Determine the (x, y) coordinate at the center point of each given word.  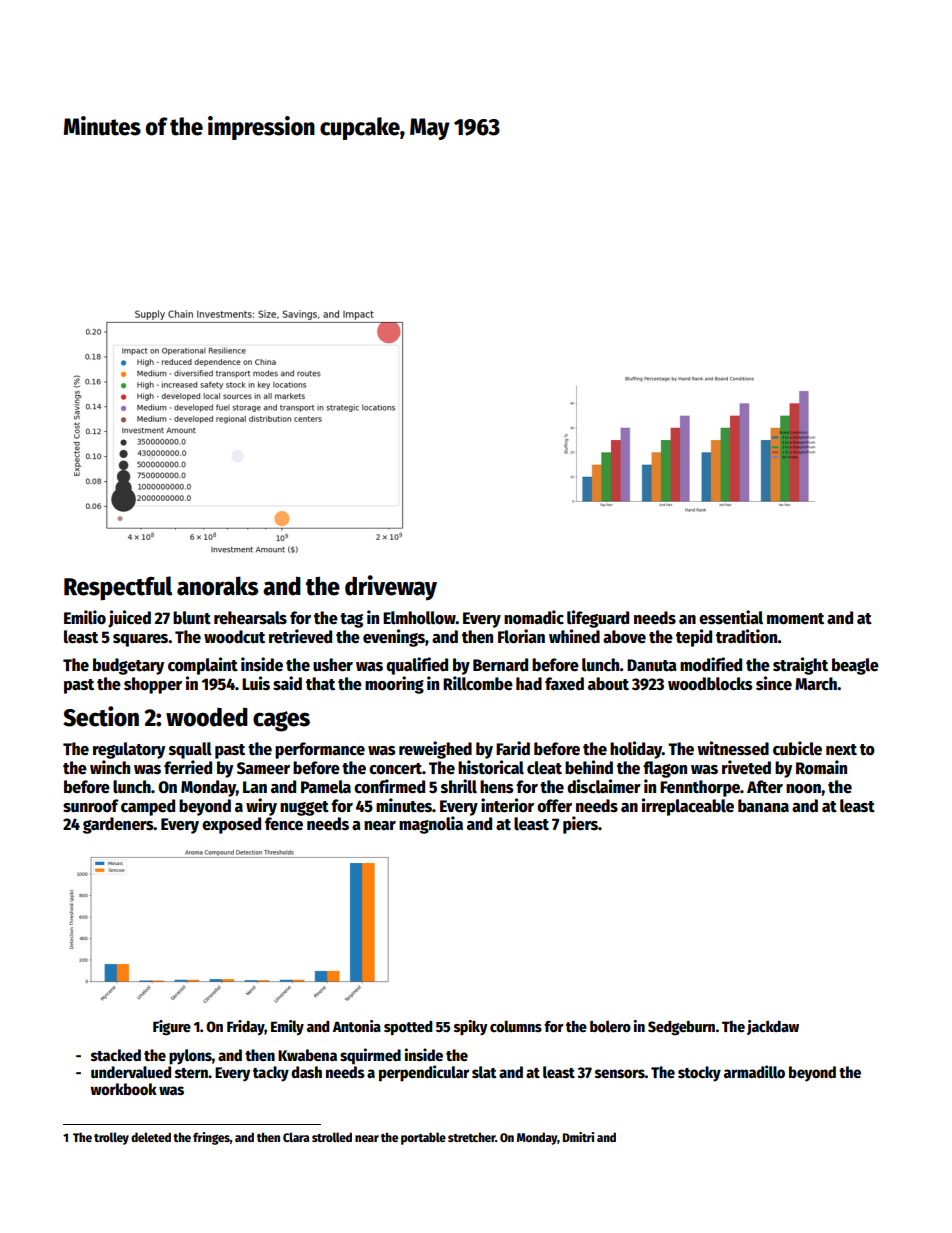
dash (306, 1072)
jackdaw (773, 1027)
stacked (116, 1055)
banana (763, 806)
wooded (207, 717)
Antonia (357, 1026)
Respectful (118, 588)
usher (333, 665)
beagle (855, 666)
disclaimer (604, 786)
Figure (172, 1028)
